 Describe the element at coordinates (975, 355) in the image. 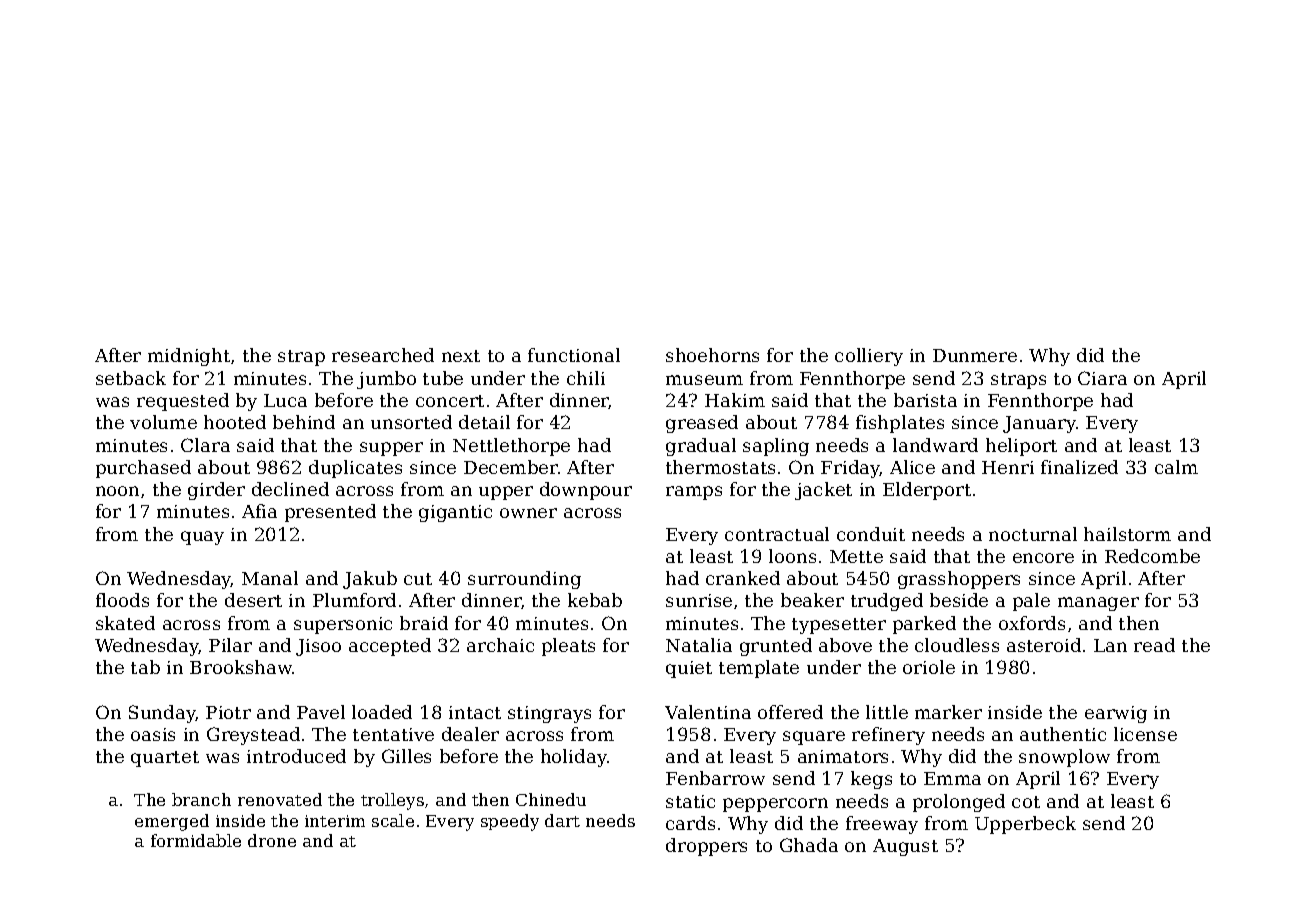

I see `Dunmere` at that location.
